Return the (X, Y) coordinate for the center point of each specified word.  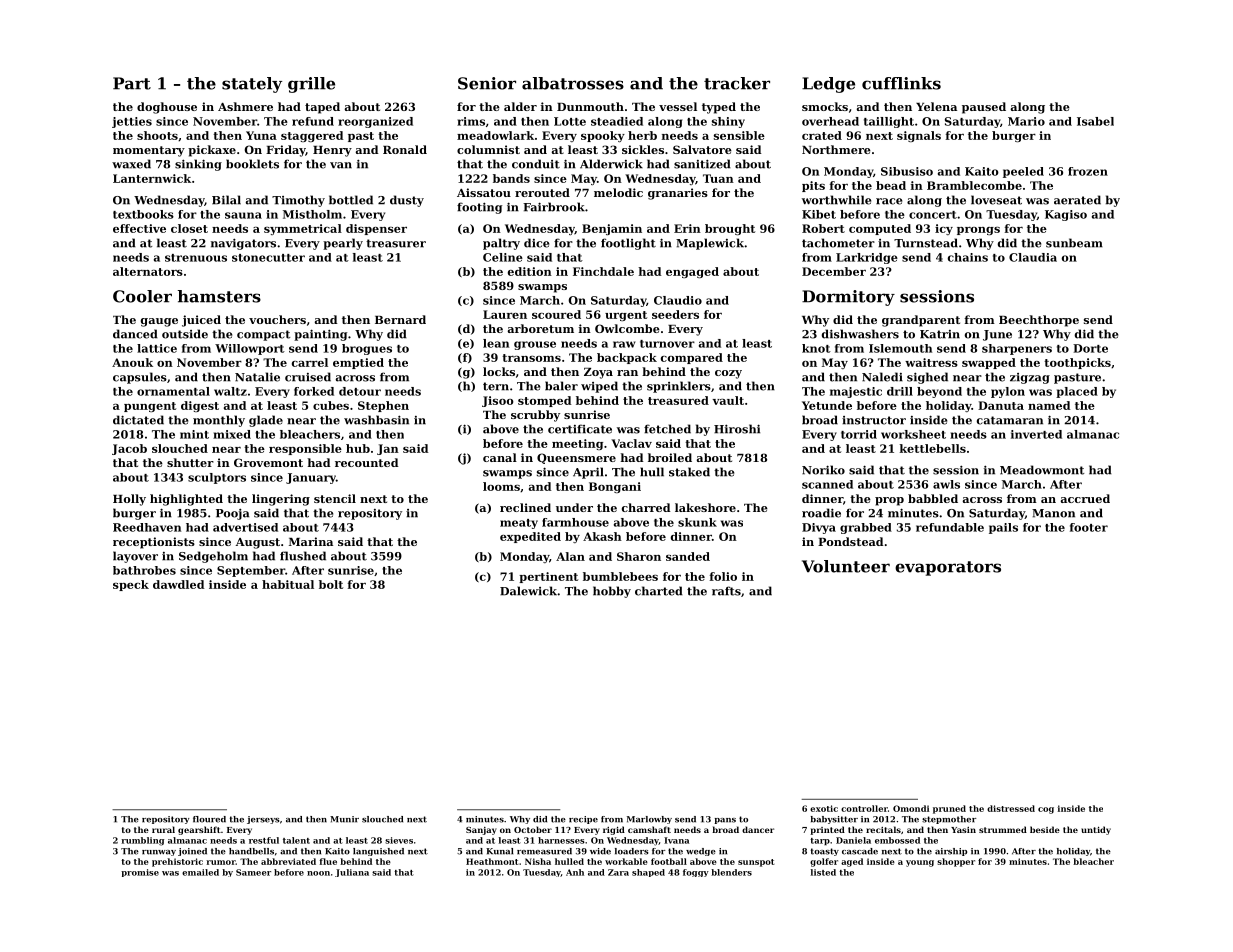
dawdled (179, 584)
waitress (931, 362)
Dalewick (528, 591)
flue (328, 861)
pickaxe (212, 151)
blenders (731, 872)
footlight (628, 244)
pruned (949, 809)
